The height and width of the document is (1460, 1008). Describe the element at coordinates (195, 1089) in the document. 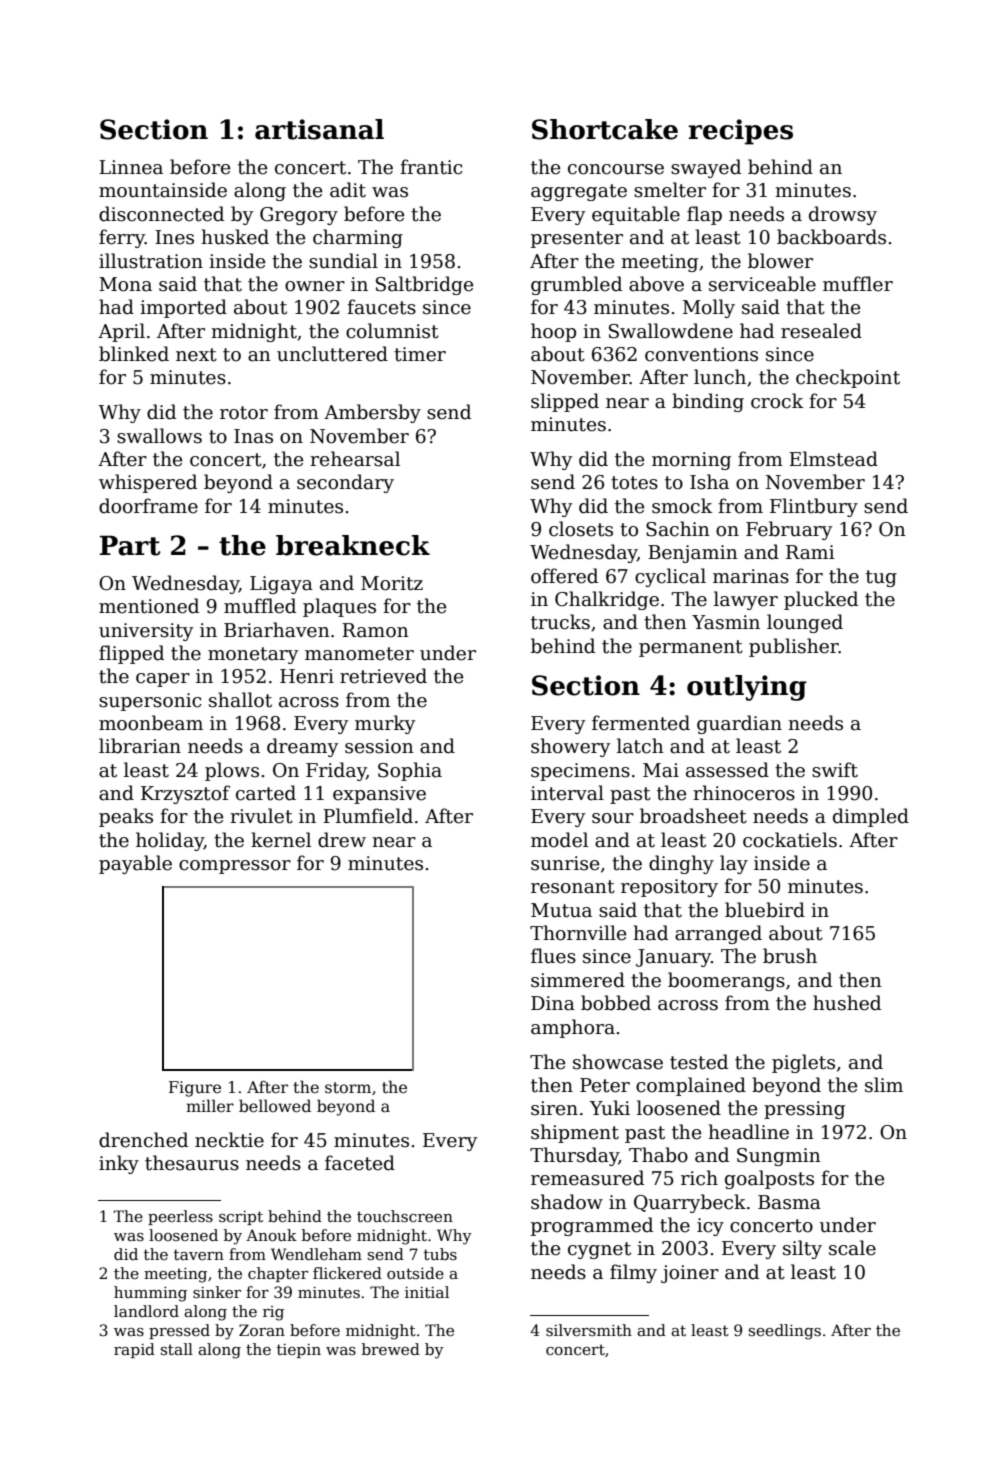

I see `Figure` at that location.
